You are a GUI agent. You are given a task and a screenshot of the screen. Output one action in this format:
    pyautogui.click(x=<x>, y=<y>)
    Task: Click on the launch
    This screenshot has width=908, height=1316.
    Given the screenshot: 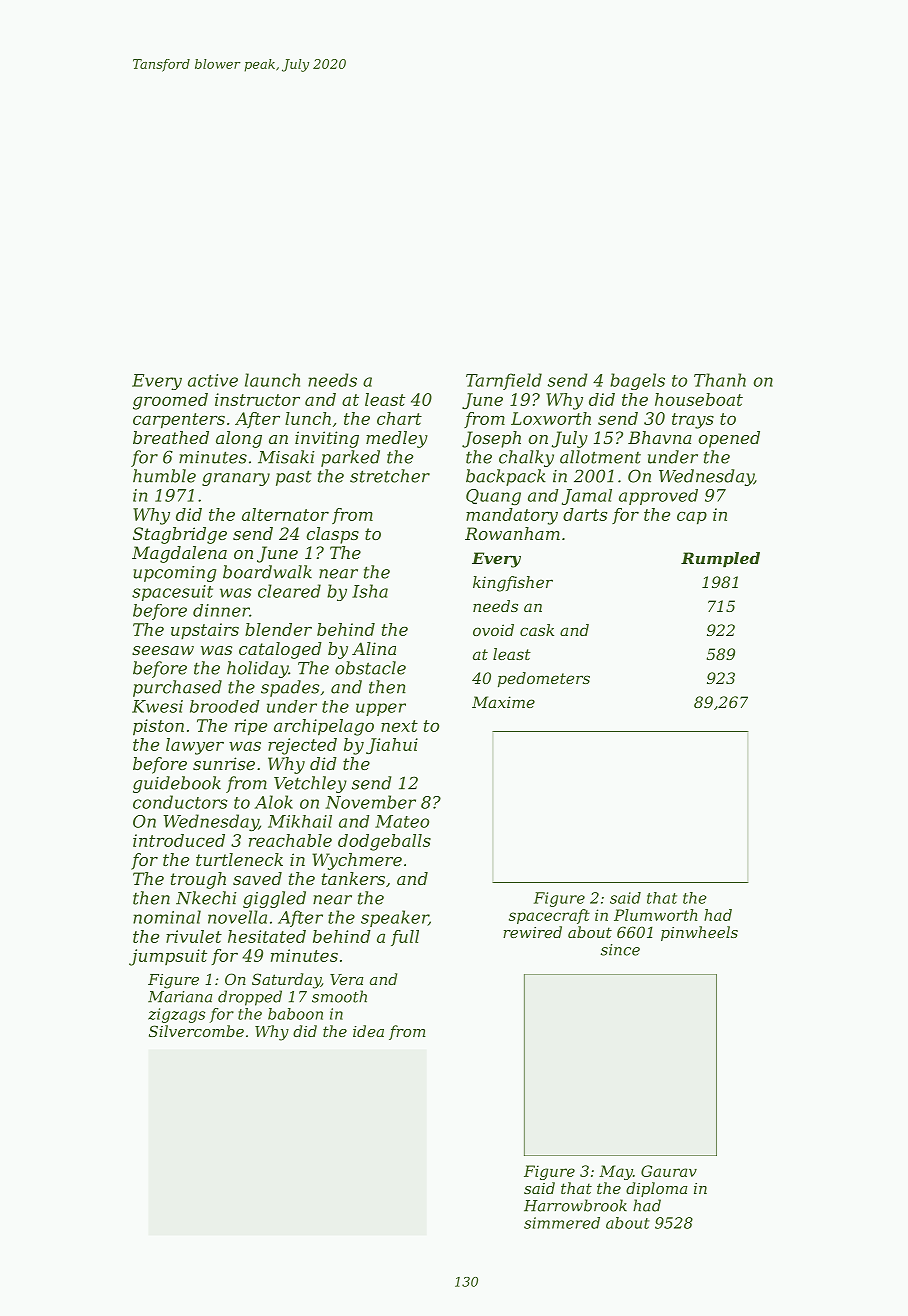 What is the action you would take?
    pyautogui.click(x=272, y=380)
